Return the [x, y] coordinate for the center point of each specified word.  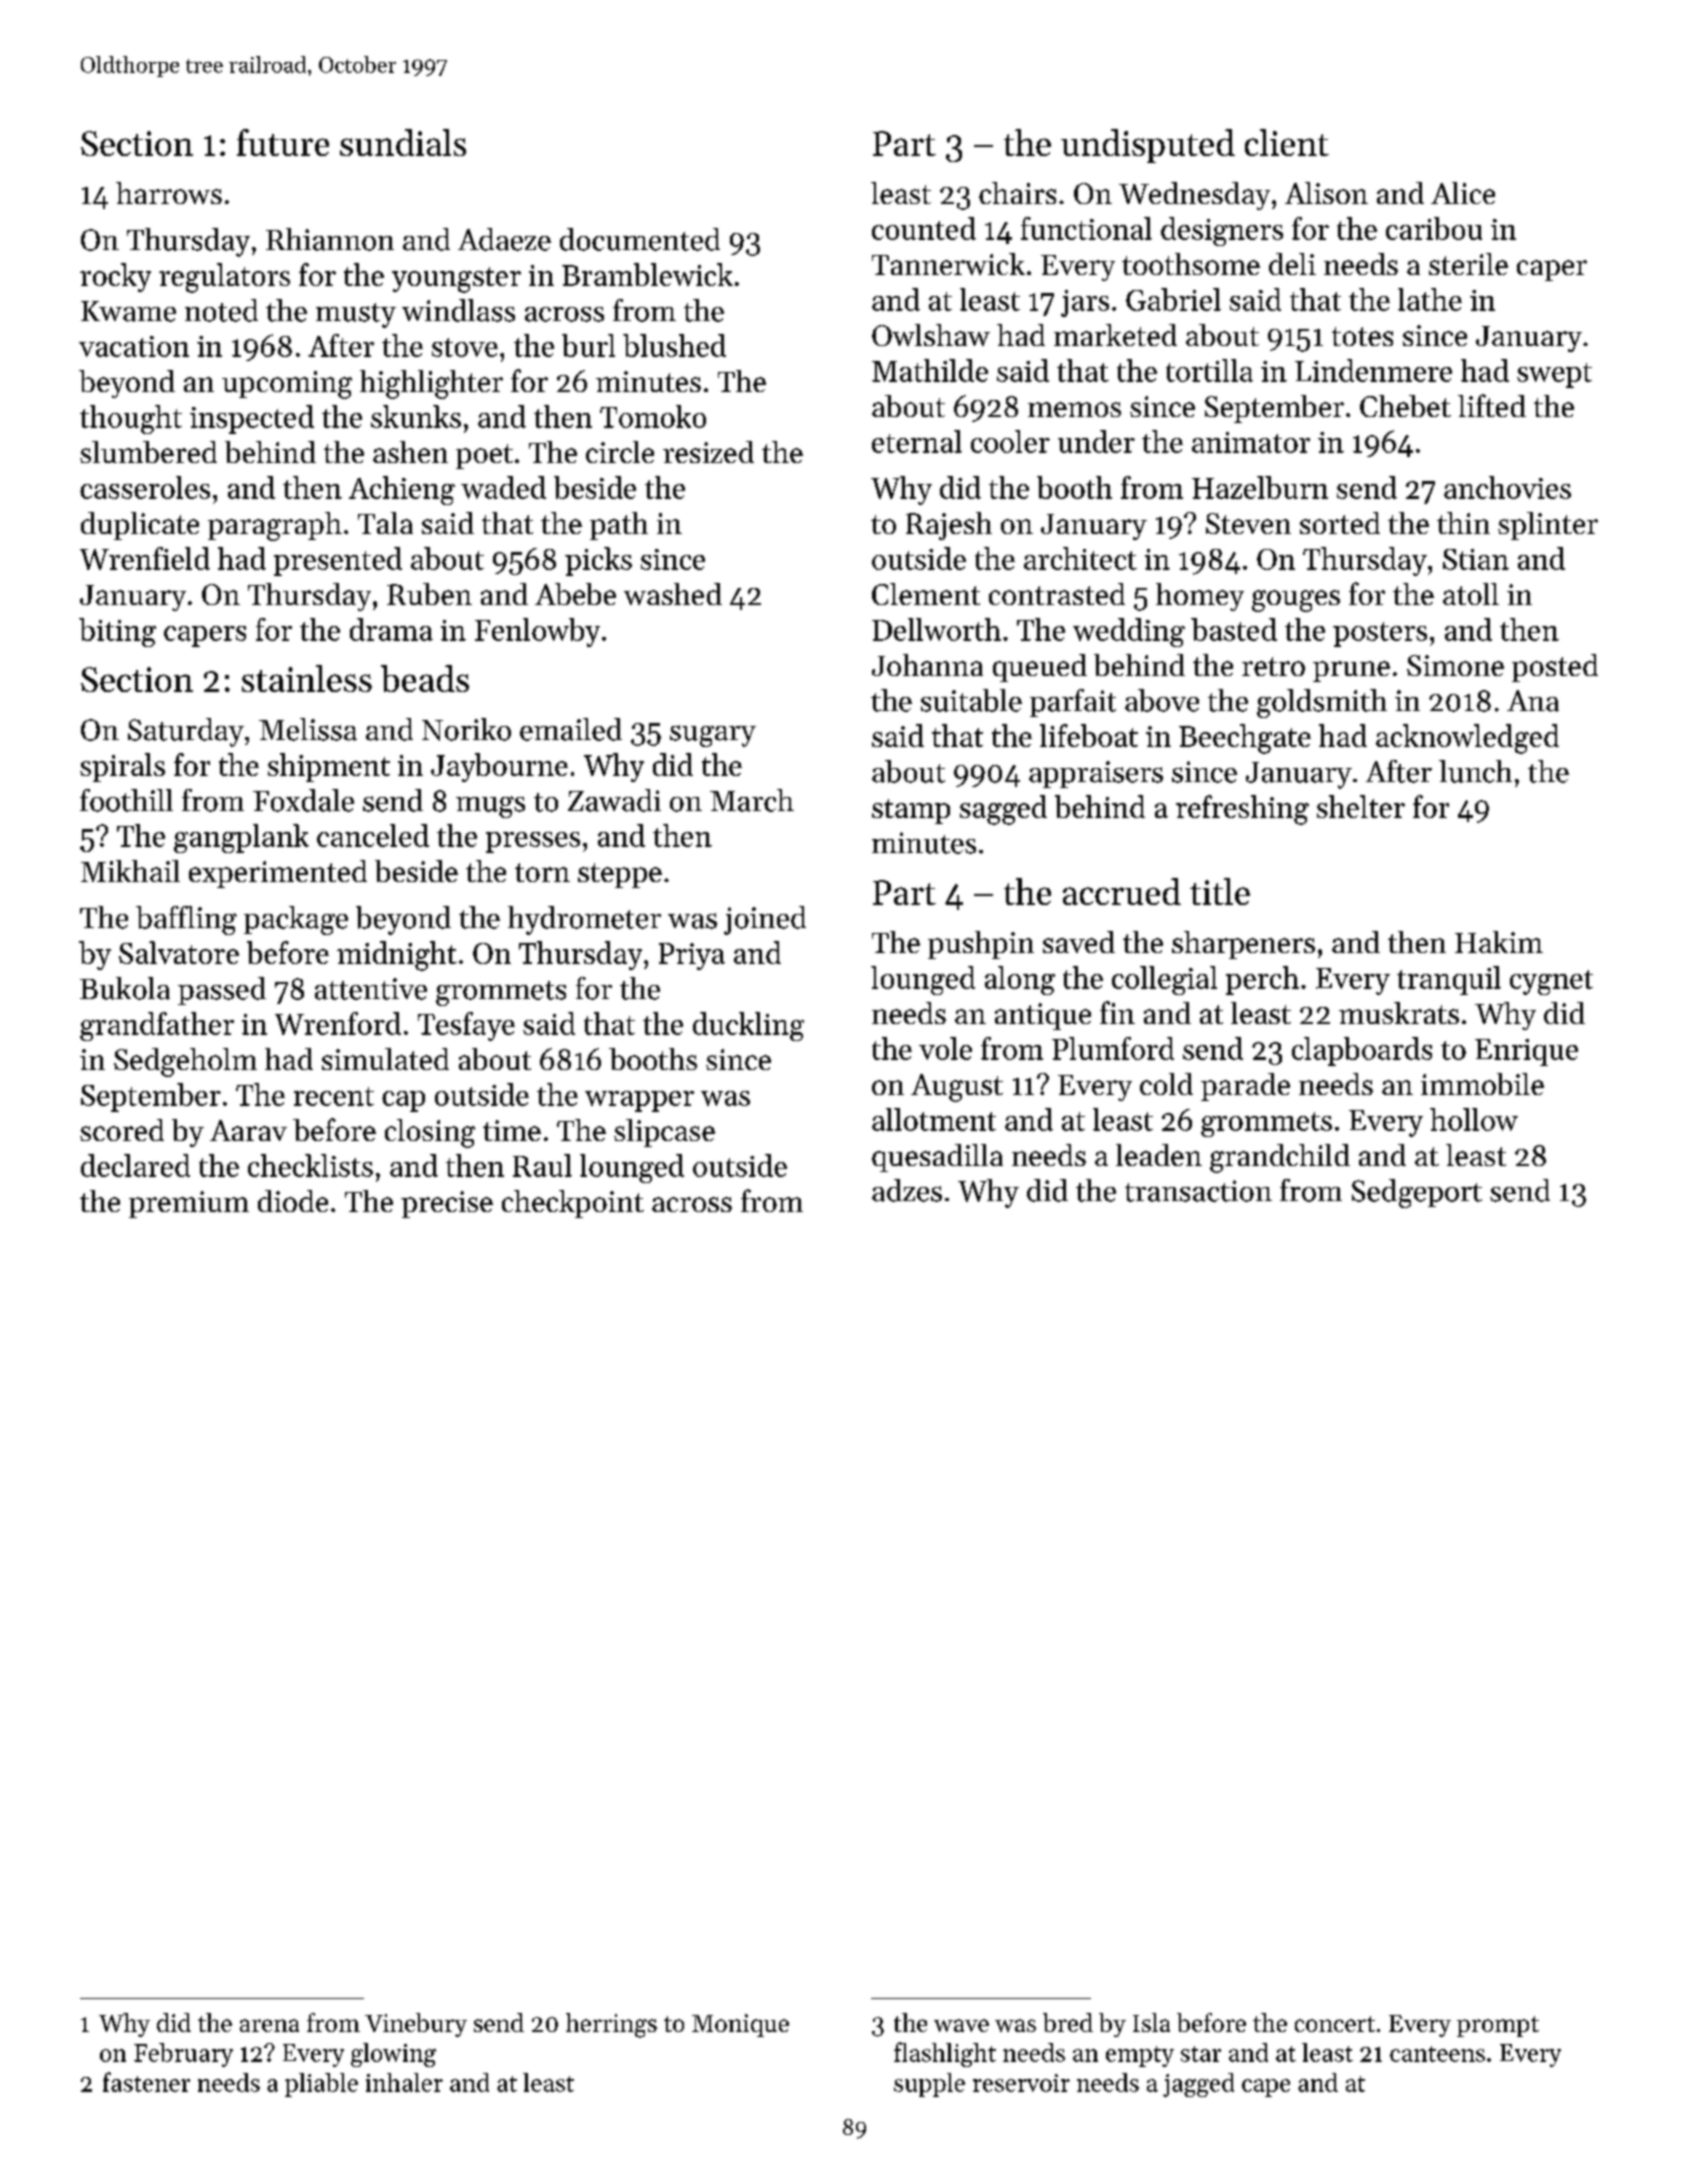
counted [924, 228]
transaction [1198, 1191]
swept [1554, 375]
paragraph [275, 526]
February [183, 2055]
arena [269, 2025]
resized [708, 452]
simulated [385, 1059]
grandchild [1280, 1158]
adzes [907, 1190]
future [283, 142]
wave [961, 2025]
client [1287, 142]
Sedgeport [1417, 1193]
